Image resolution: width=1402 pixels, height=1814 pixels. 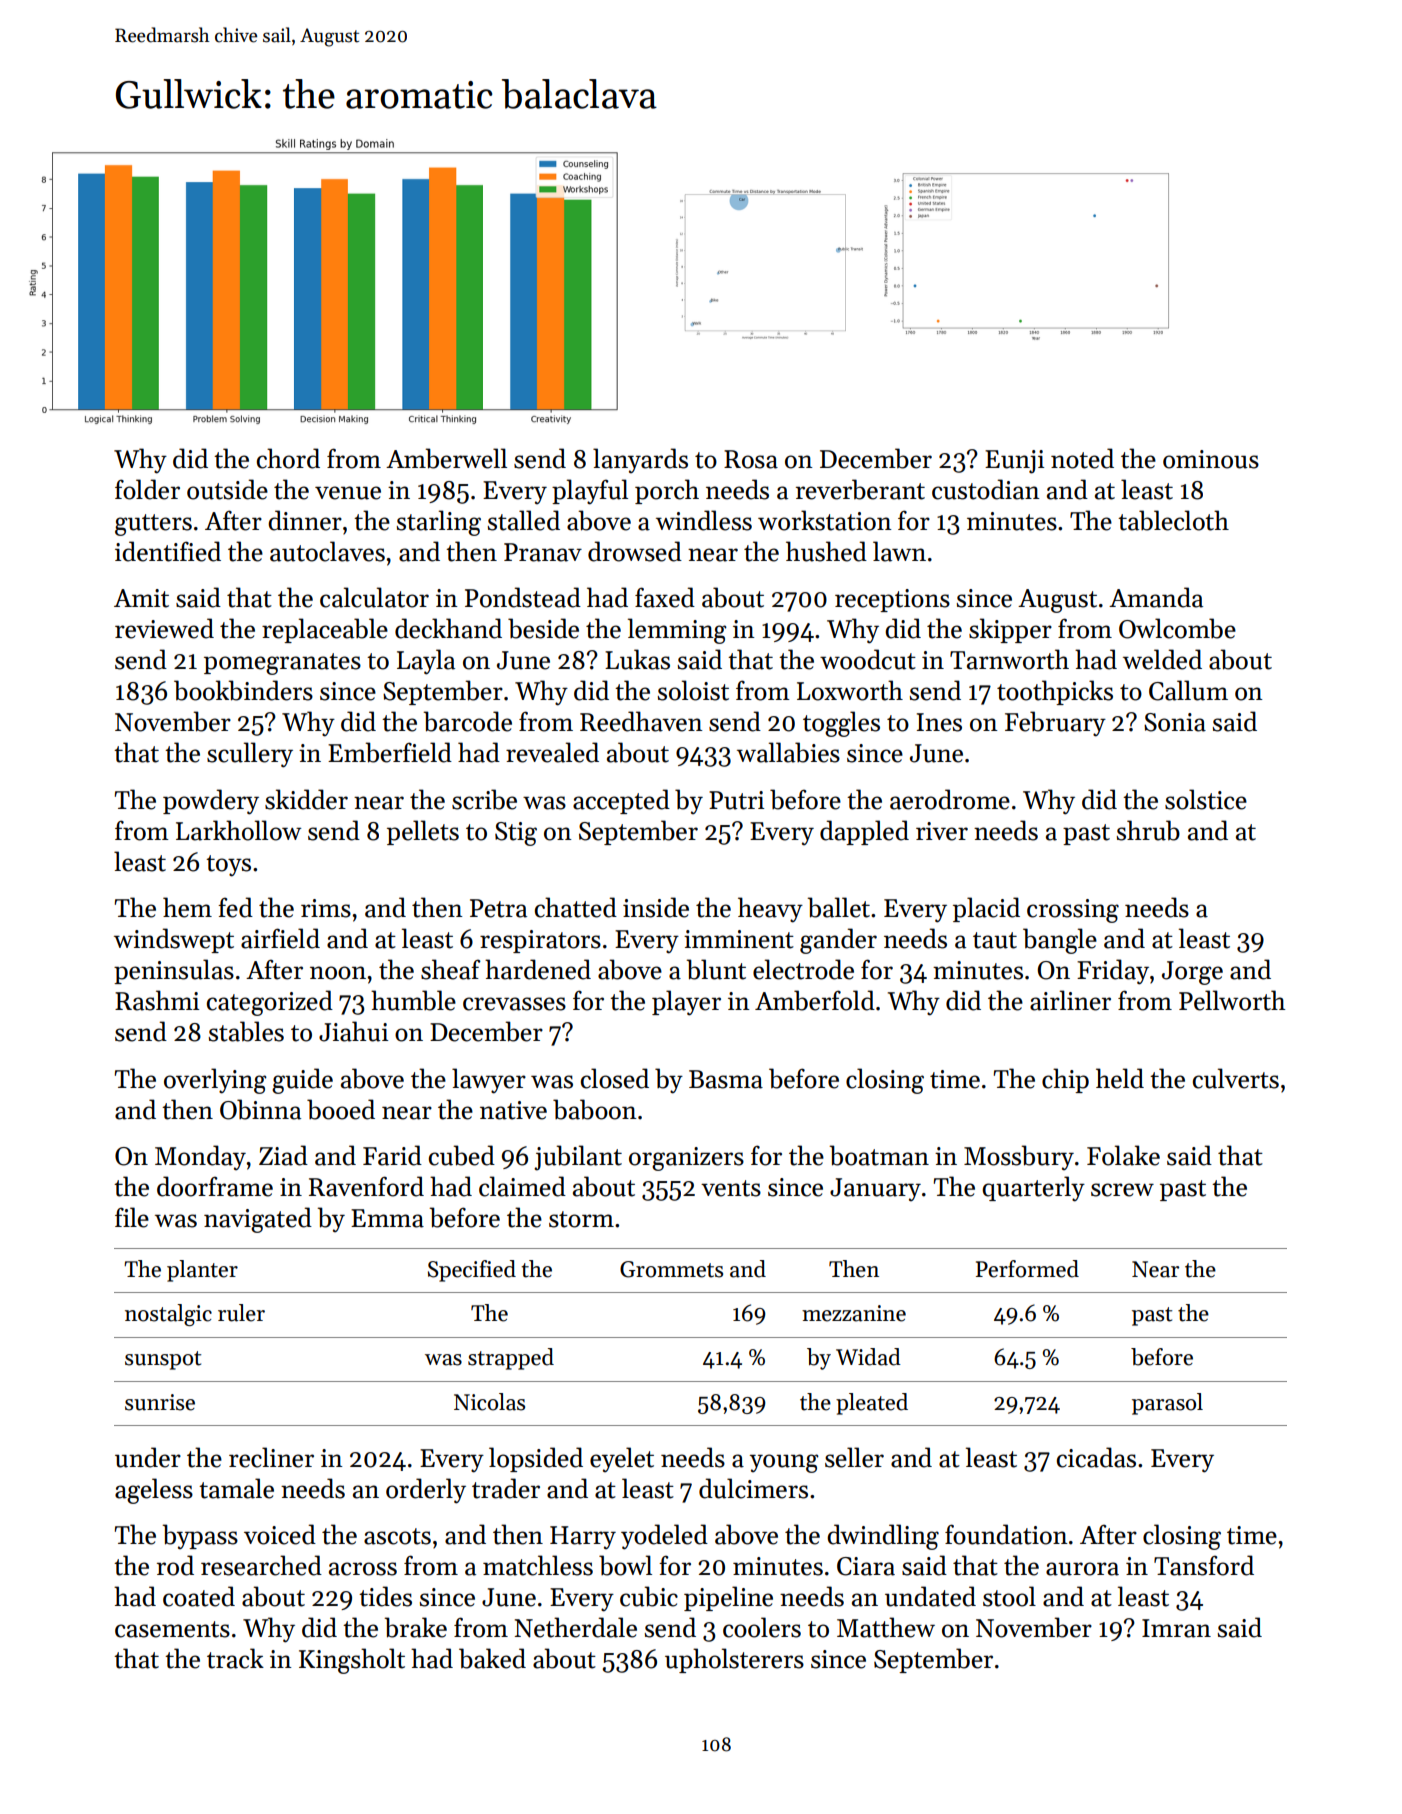 I want to click on cicadas, so click(x=1096, y=1457).
